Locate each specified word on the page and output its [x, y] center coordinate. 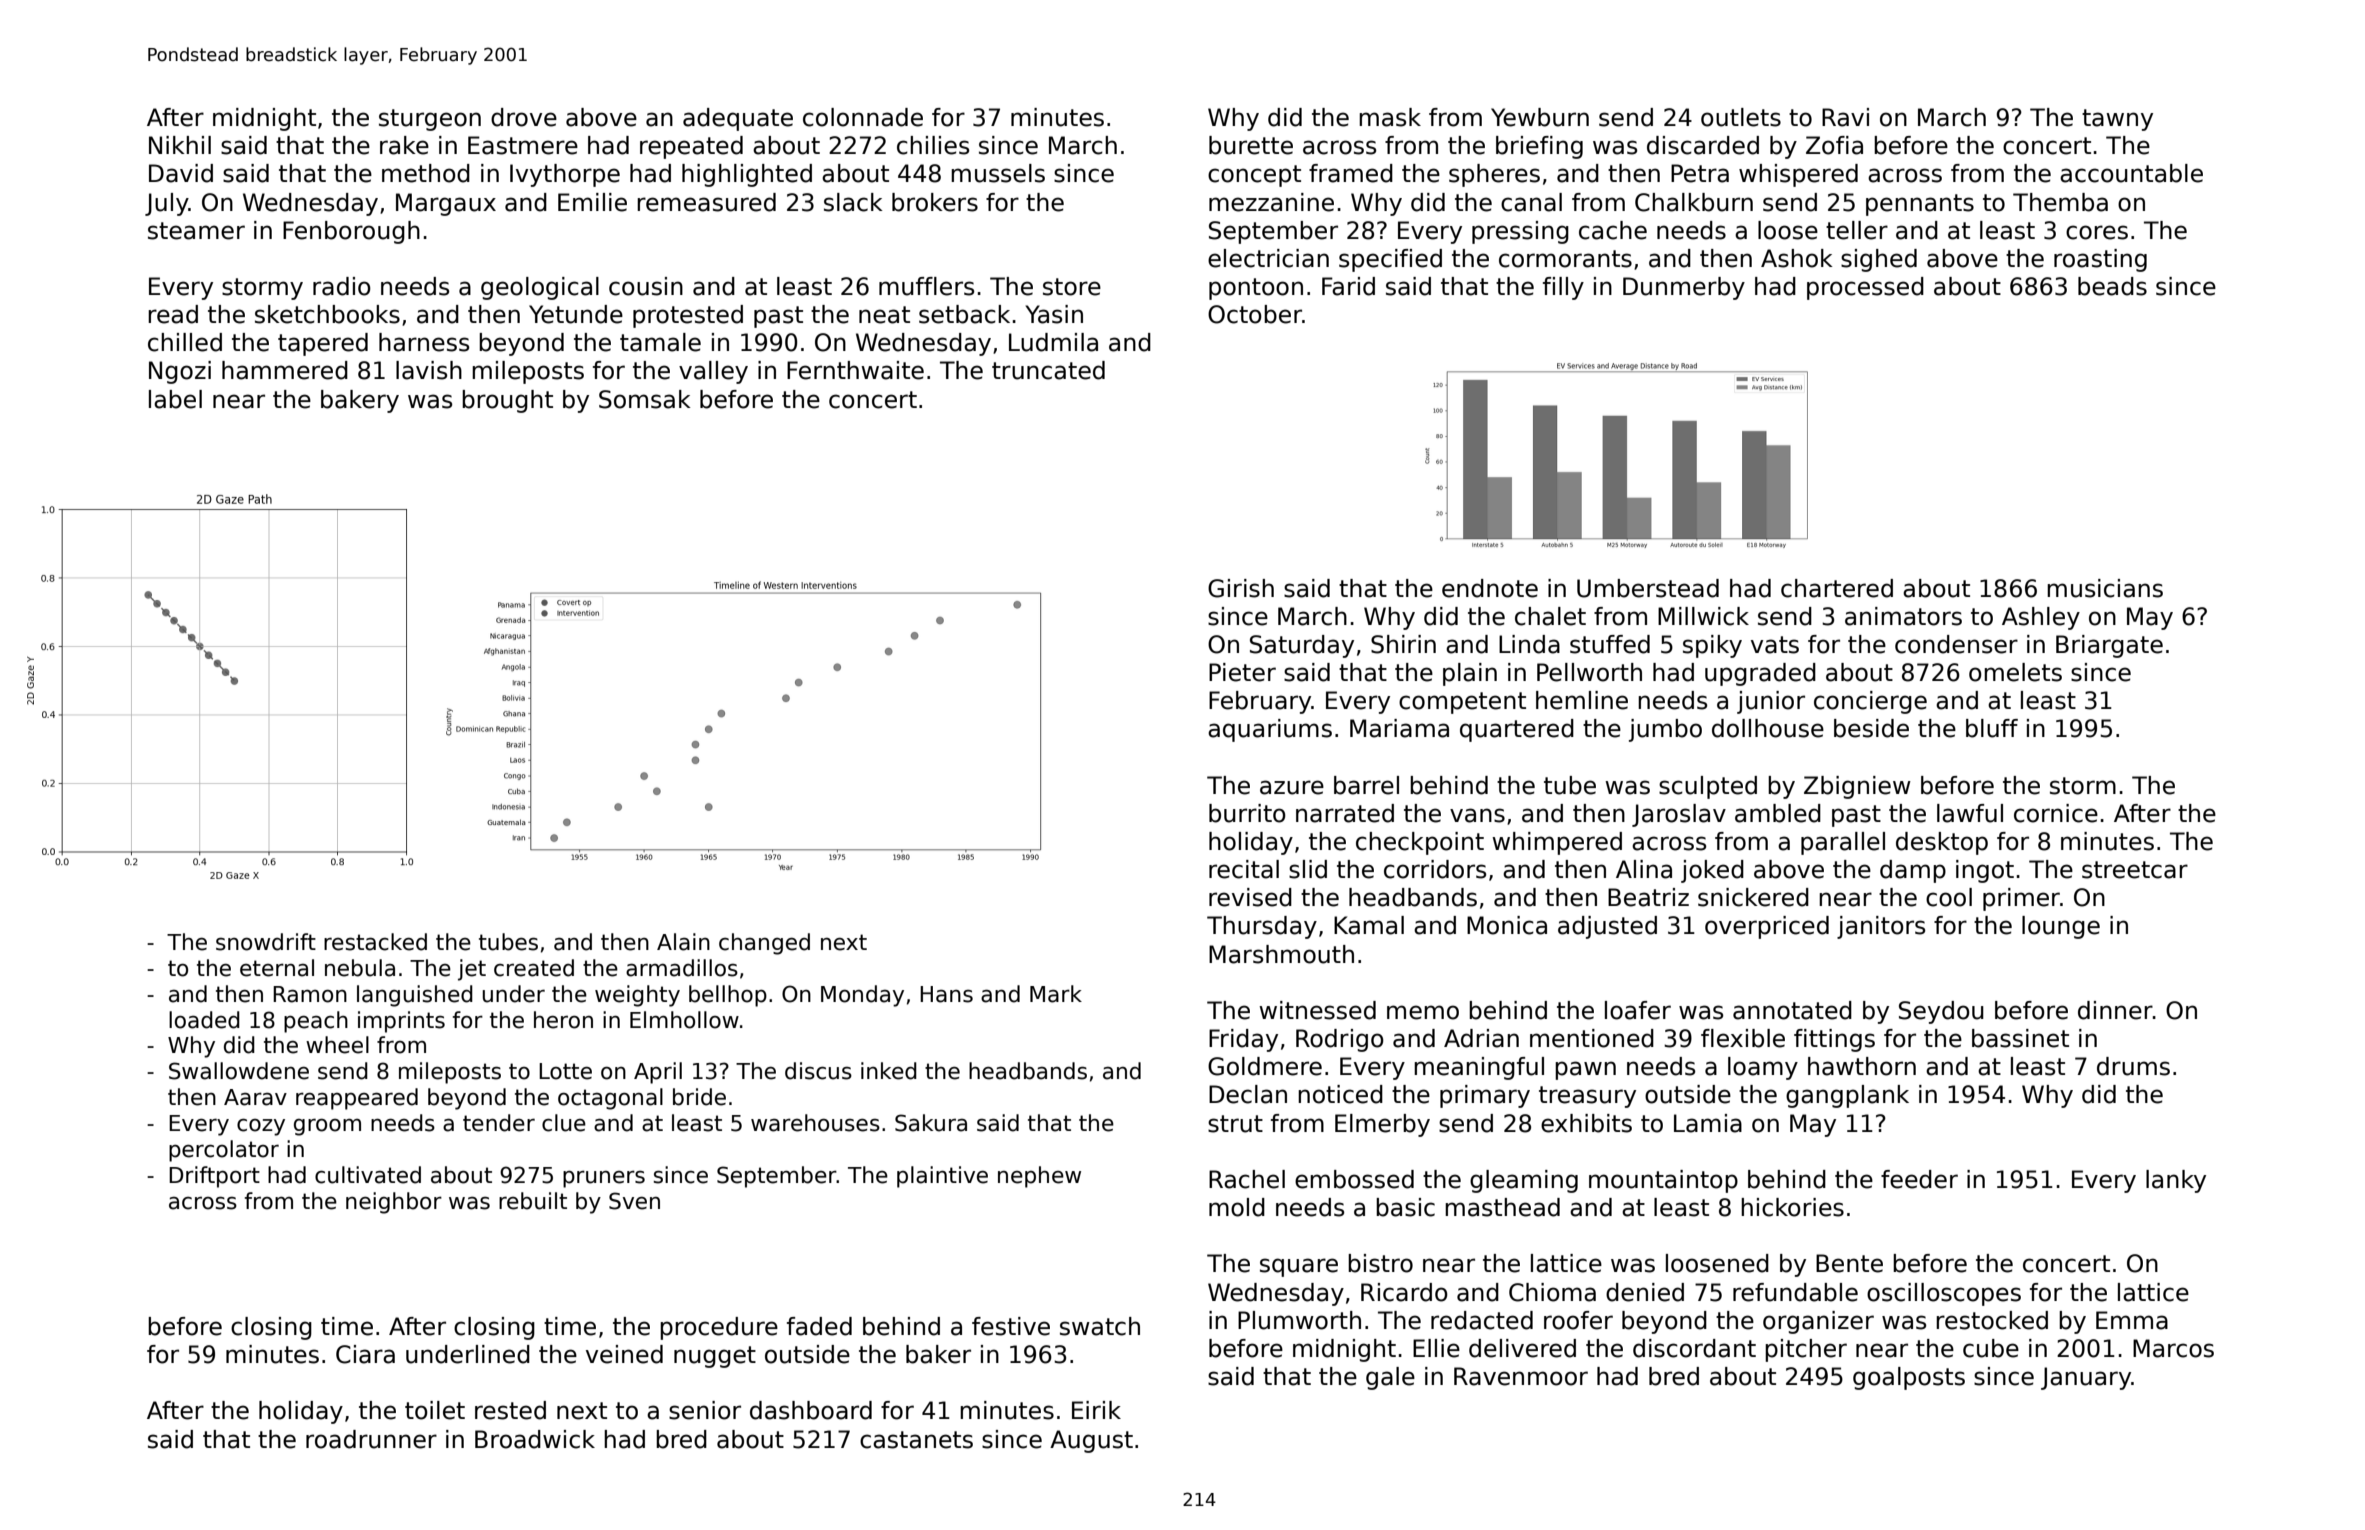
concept [1254, 176]
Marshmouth [1281, 954]
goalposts [1909, 1378]
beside [1871, 728]
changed [764, 944]
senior [705, 1410]
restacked [375, 942]
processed [1865, 288]
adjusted [1607, 927]
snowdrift [266, 942]
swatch [1100, 1326]
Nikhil [180, 145]
